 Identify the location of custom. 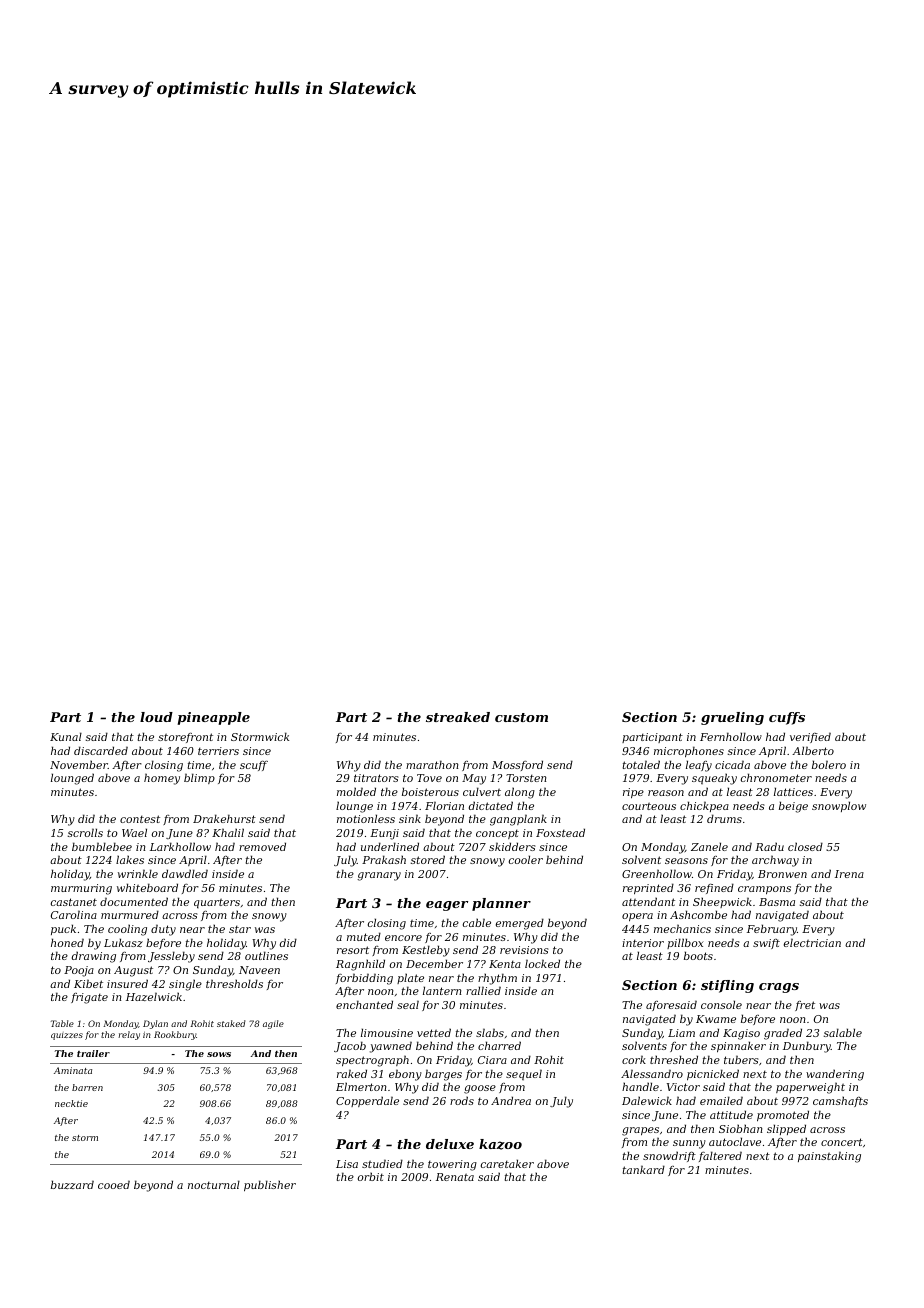
(521, 717).
